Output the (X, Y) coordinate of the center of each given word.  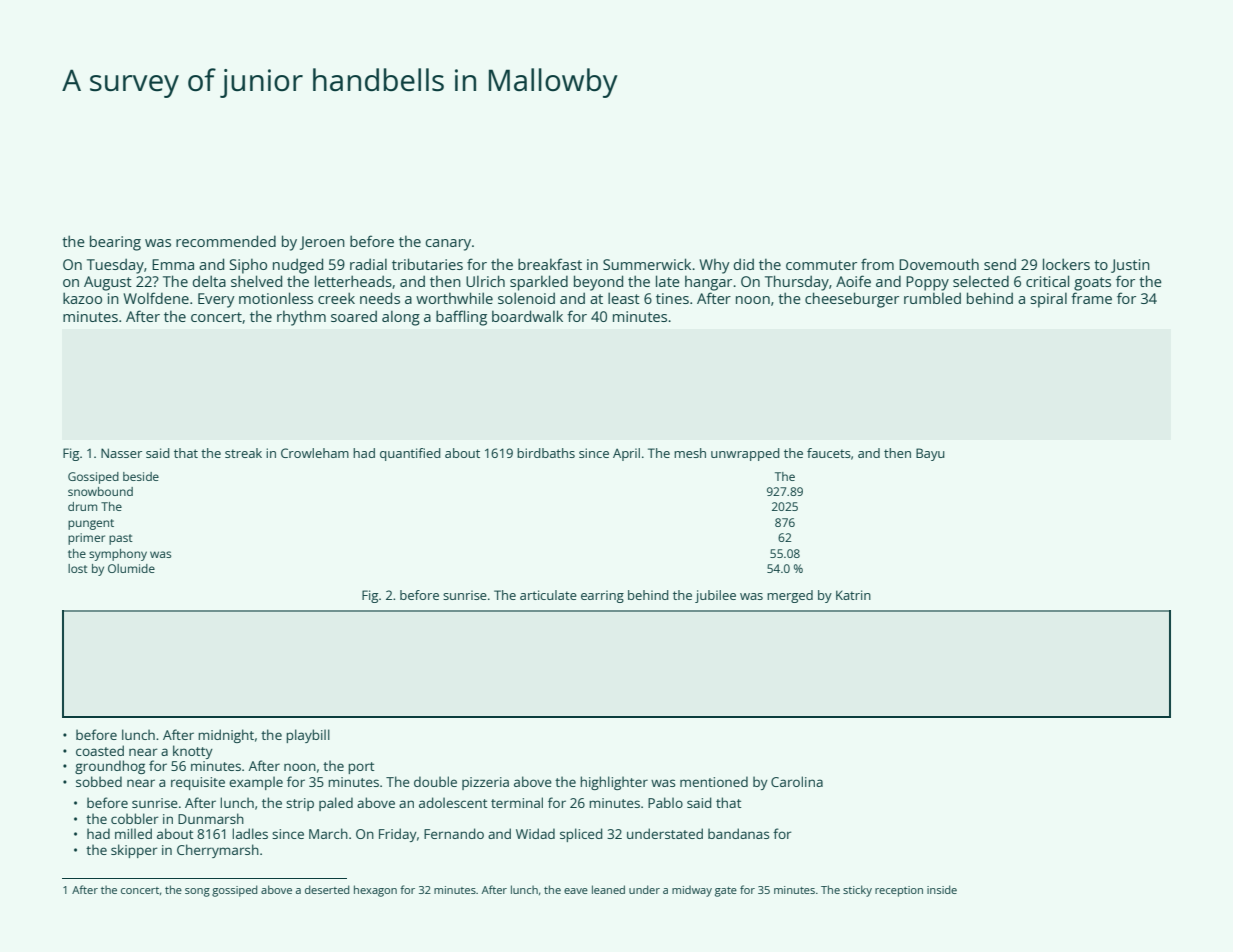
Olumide (131, 568)
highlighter (614, 783)
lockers (1066, 264)
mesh (690, 453)
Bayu (930, 454)
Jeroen (322, 243)
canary (448, 245)
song (197, 892)
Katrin (853, 595)
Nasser (121, 453)
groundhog (110, 767)
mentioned (714, 781)
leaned (608, 889)
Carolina (797, 781)
